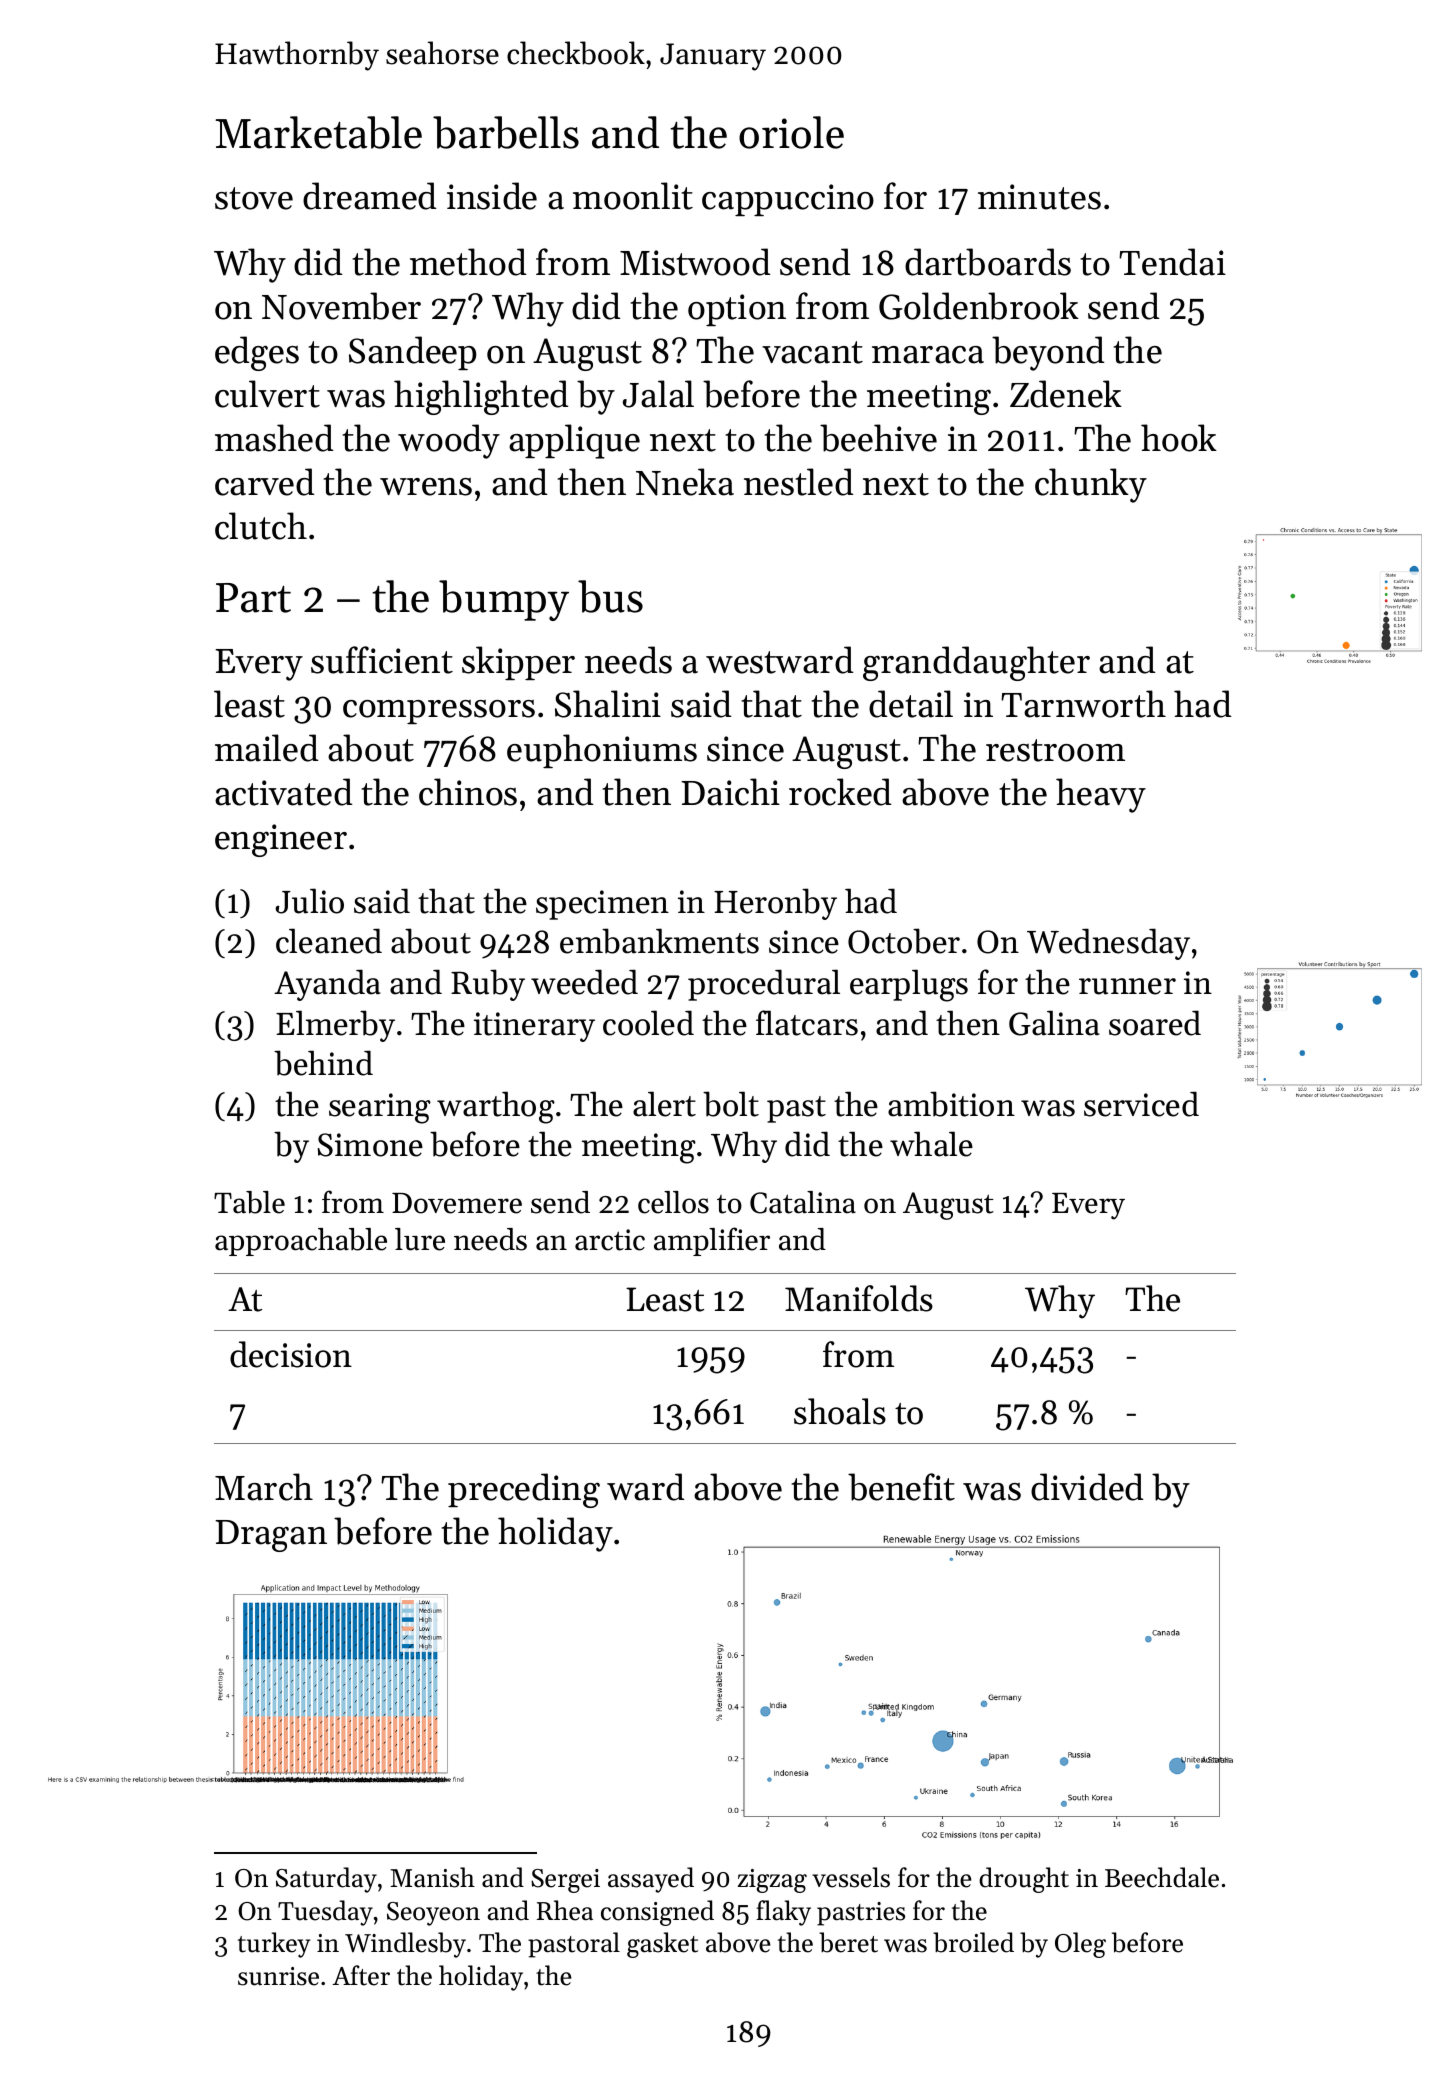  Describe the element at coordinates (271, 1536) in the screenshot. I see `Dragan` at that location.
